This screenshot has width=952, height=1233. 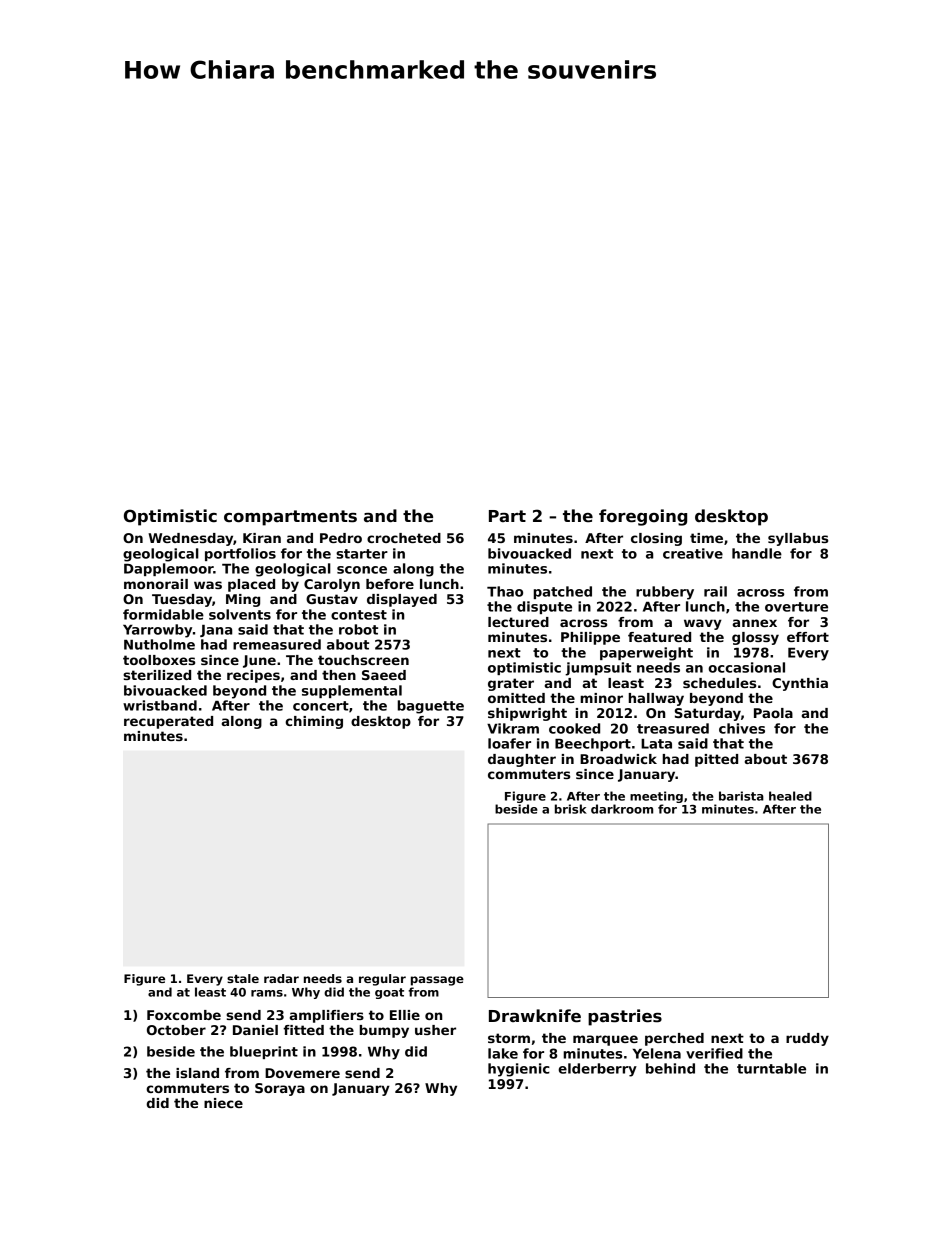 I want to click on brisk, so click(x=571, y=809).
